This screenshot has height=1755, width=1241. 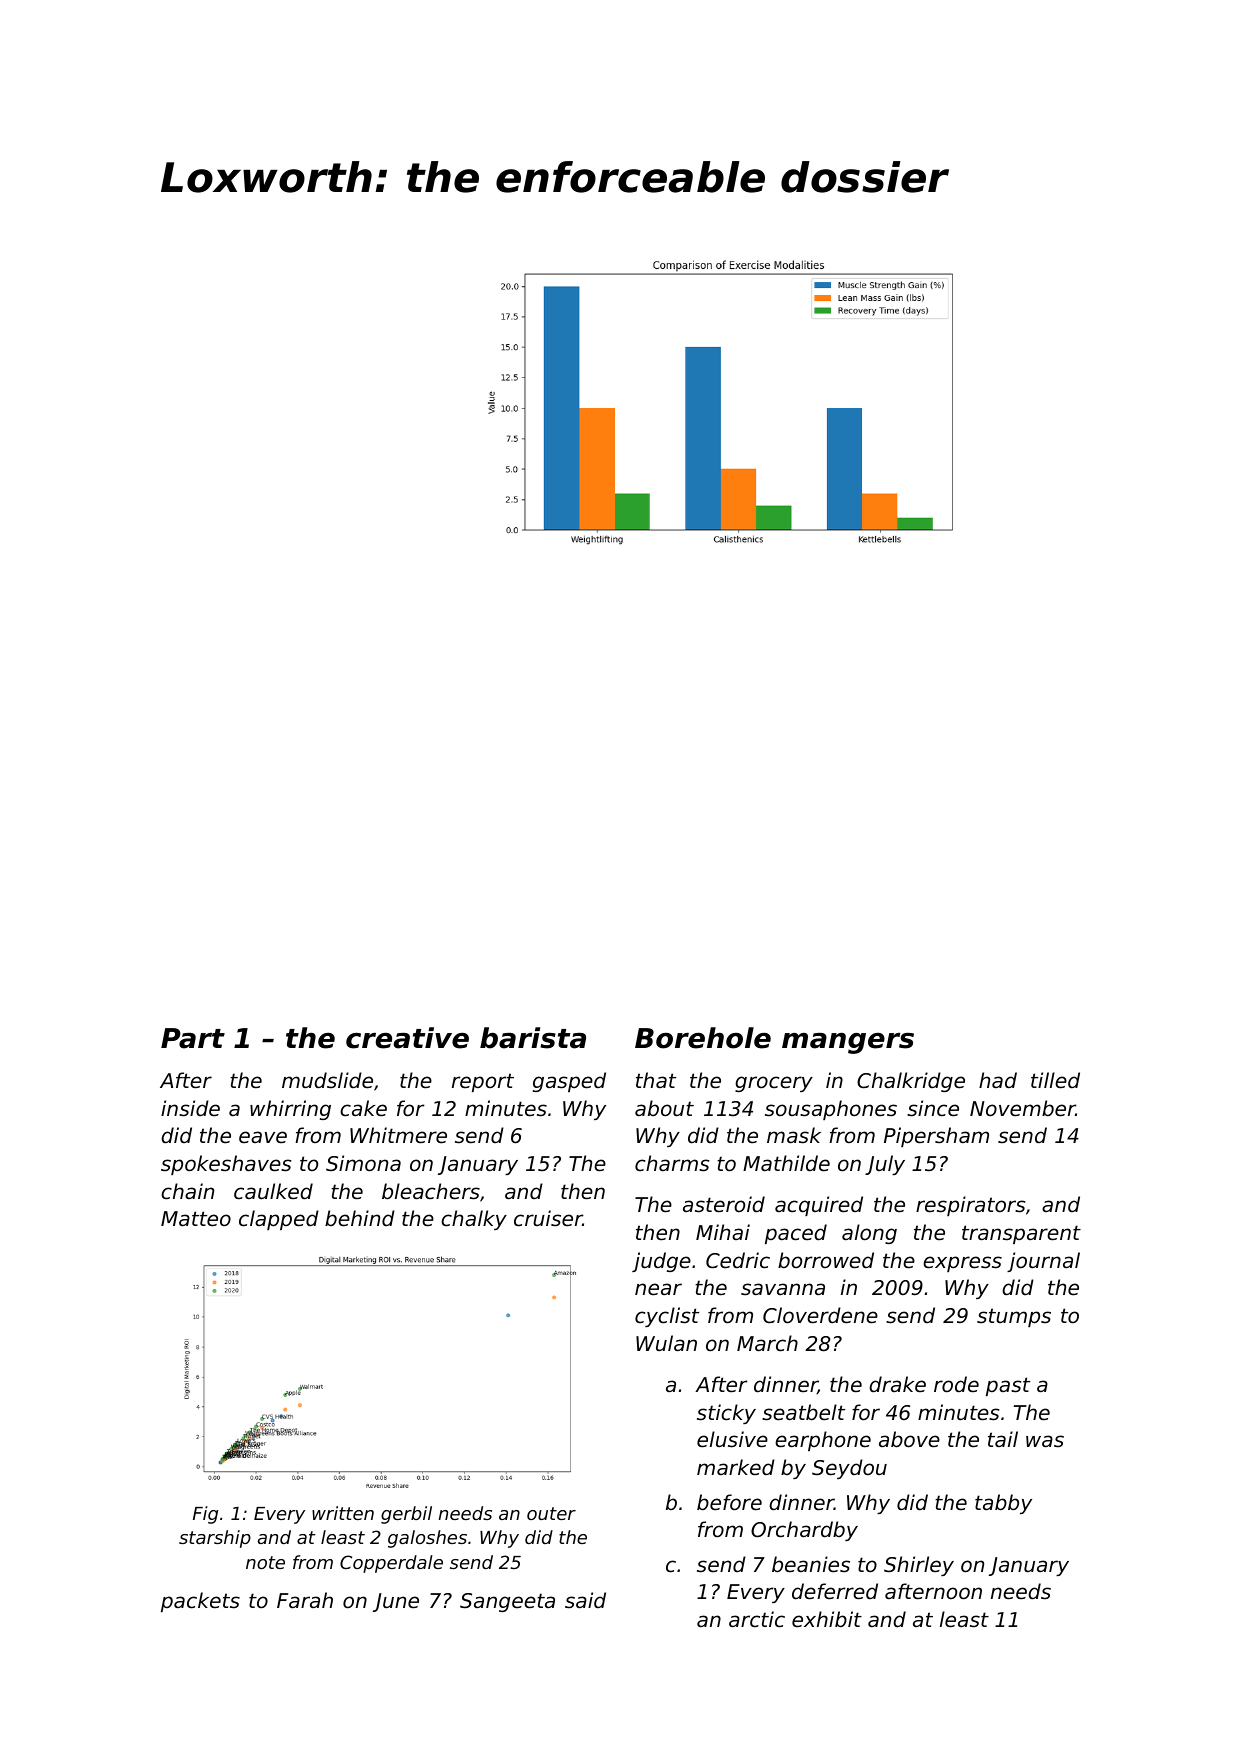 What do you see at coordinates (729, 1502) in the screenshot?
I see `before` at bounding box center [729, 1502].
